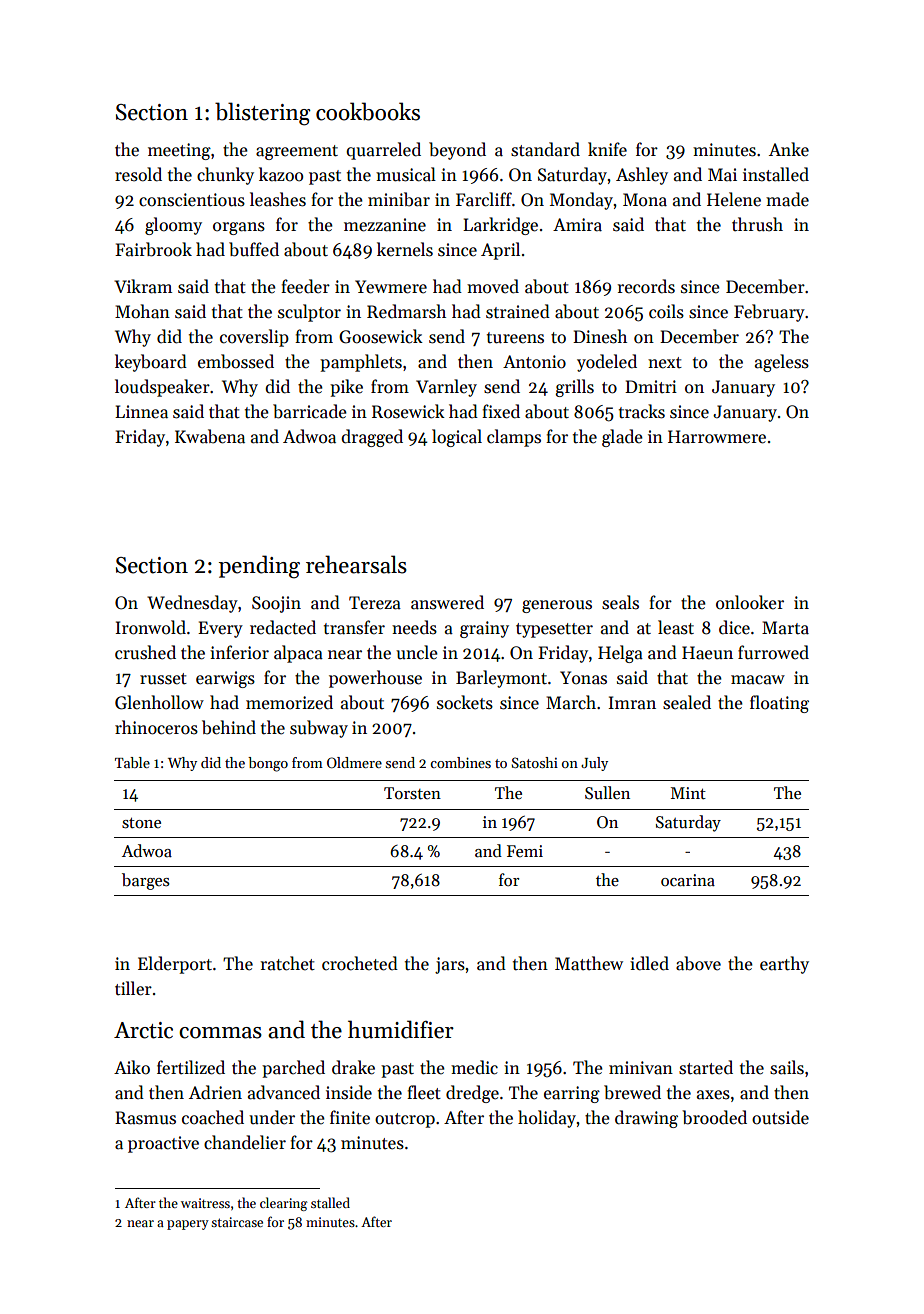 This screenshot has height=1314, width=924. I want to click on outcrop, so click(405, 1120).
